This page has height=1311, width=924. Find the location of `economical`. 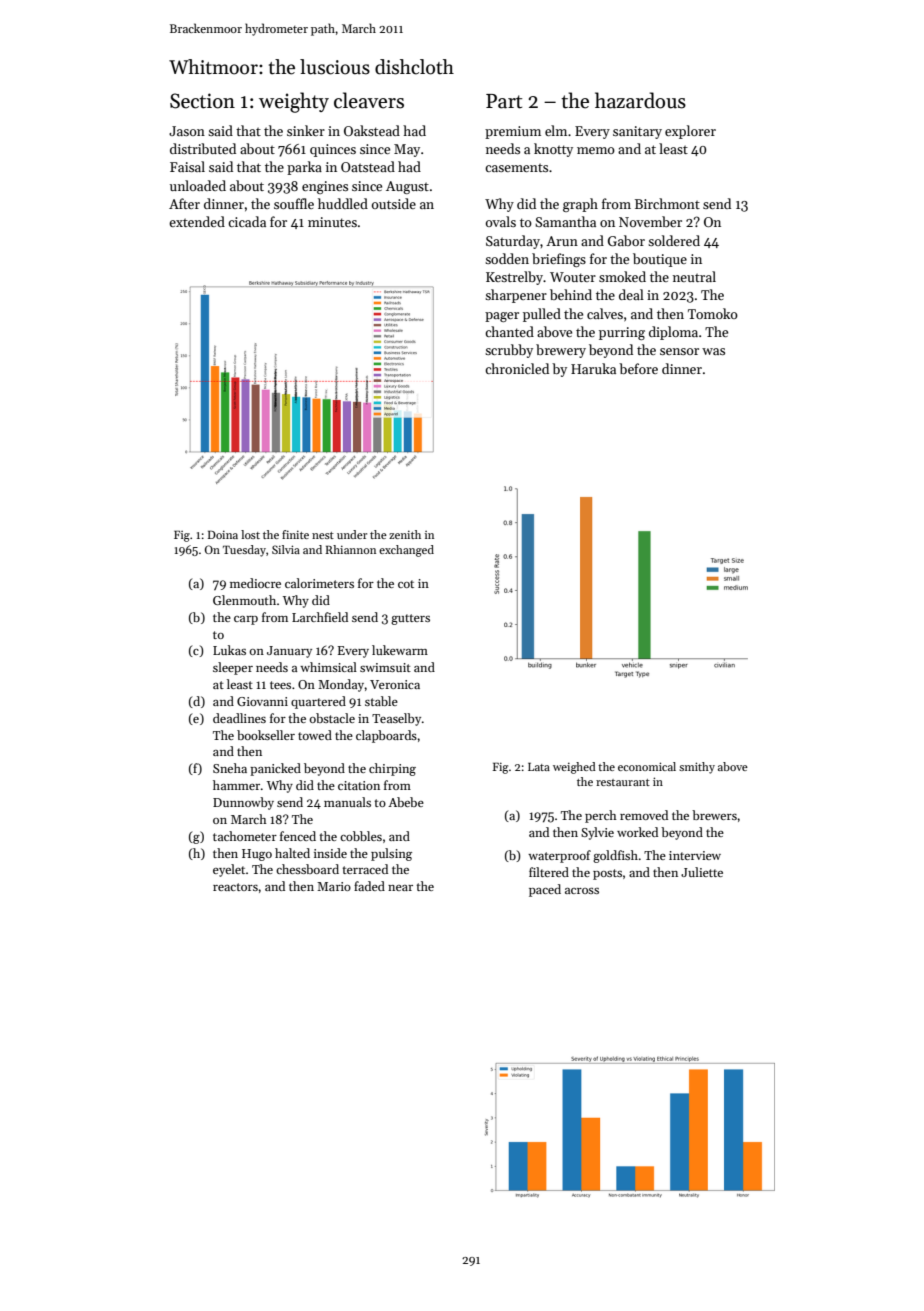

economical is located at coordinates (647, 766).
